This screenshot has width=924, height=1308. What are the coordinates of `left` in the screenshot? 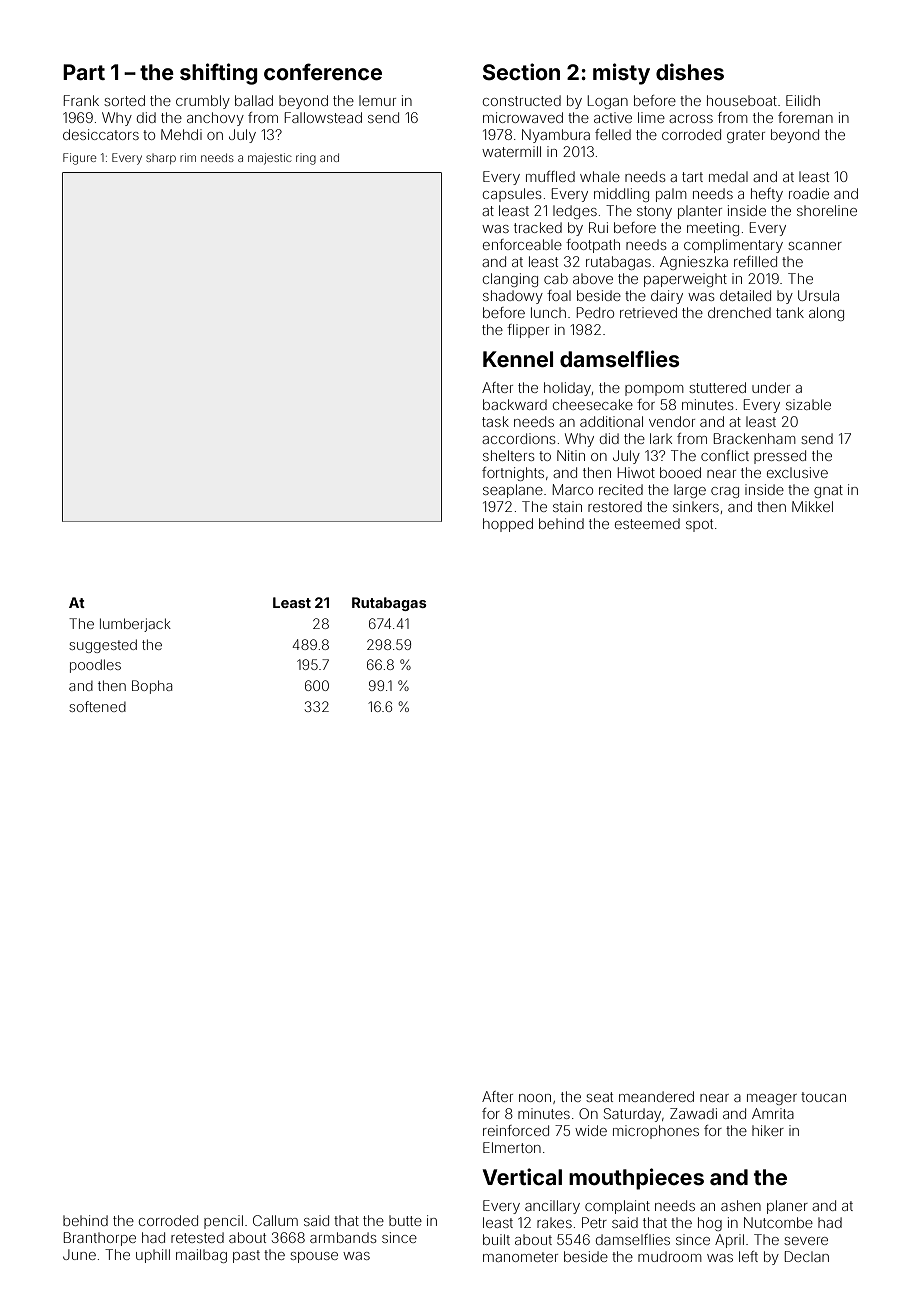 It's located at (748, 1256).
